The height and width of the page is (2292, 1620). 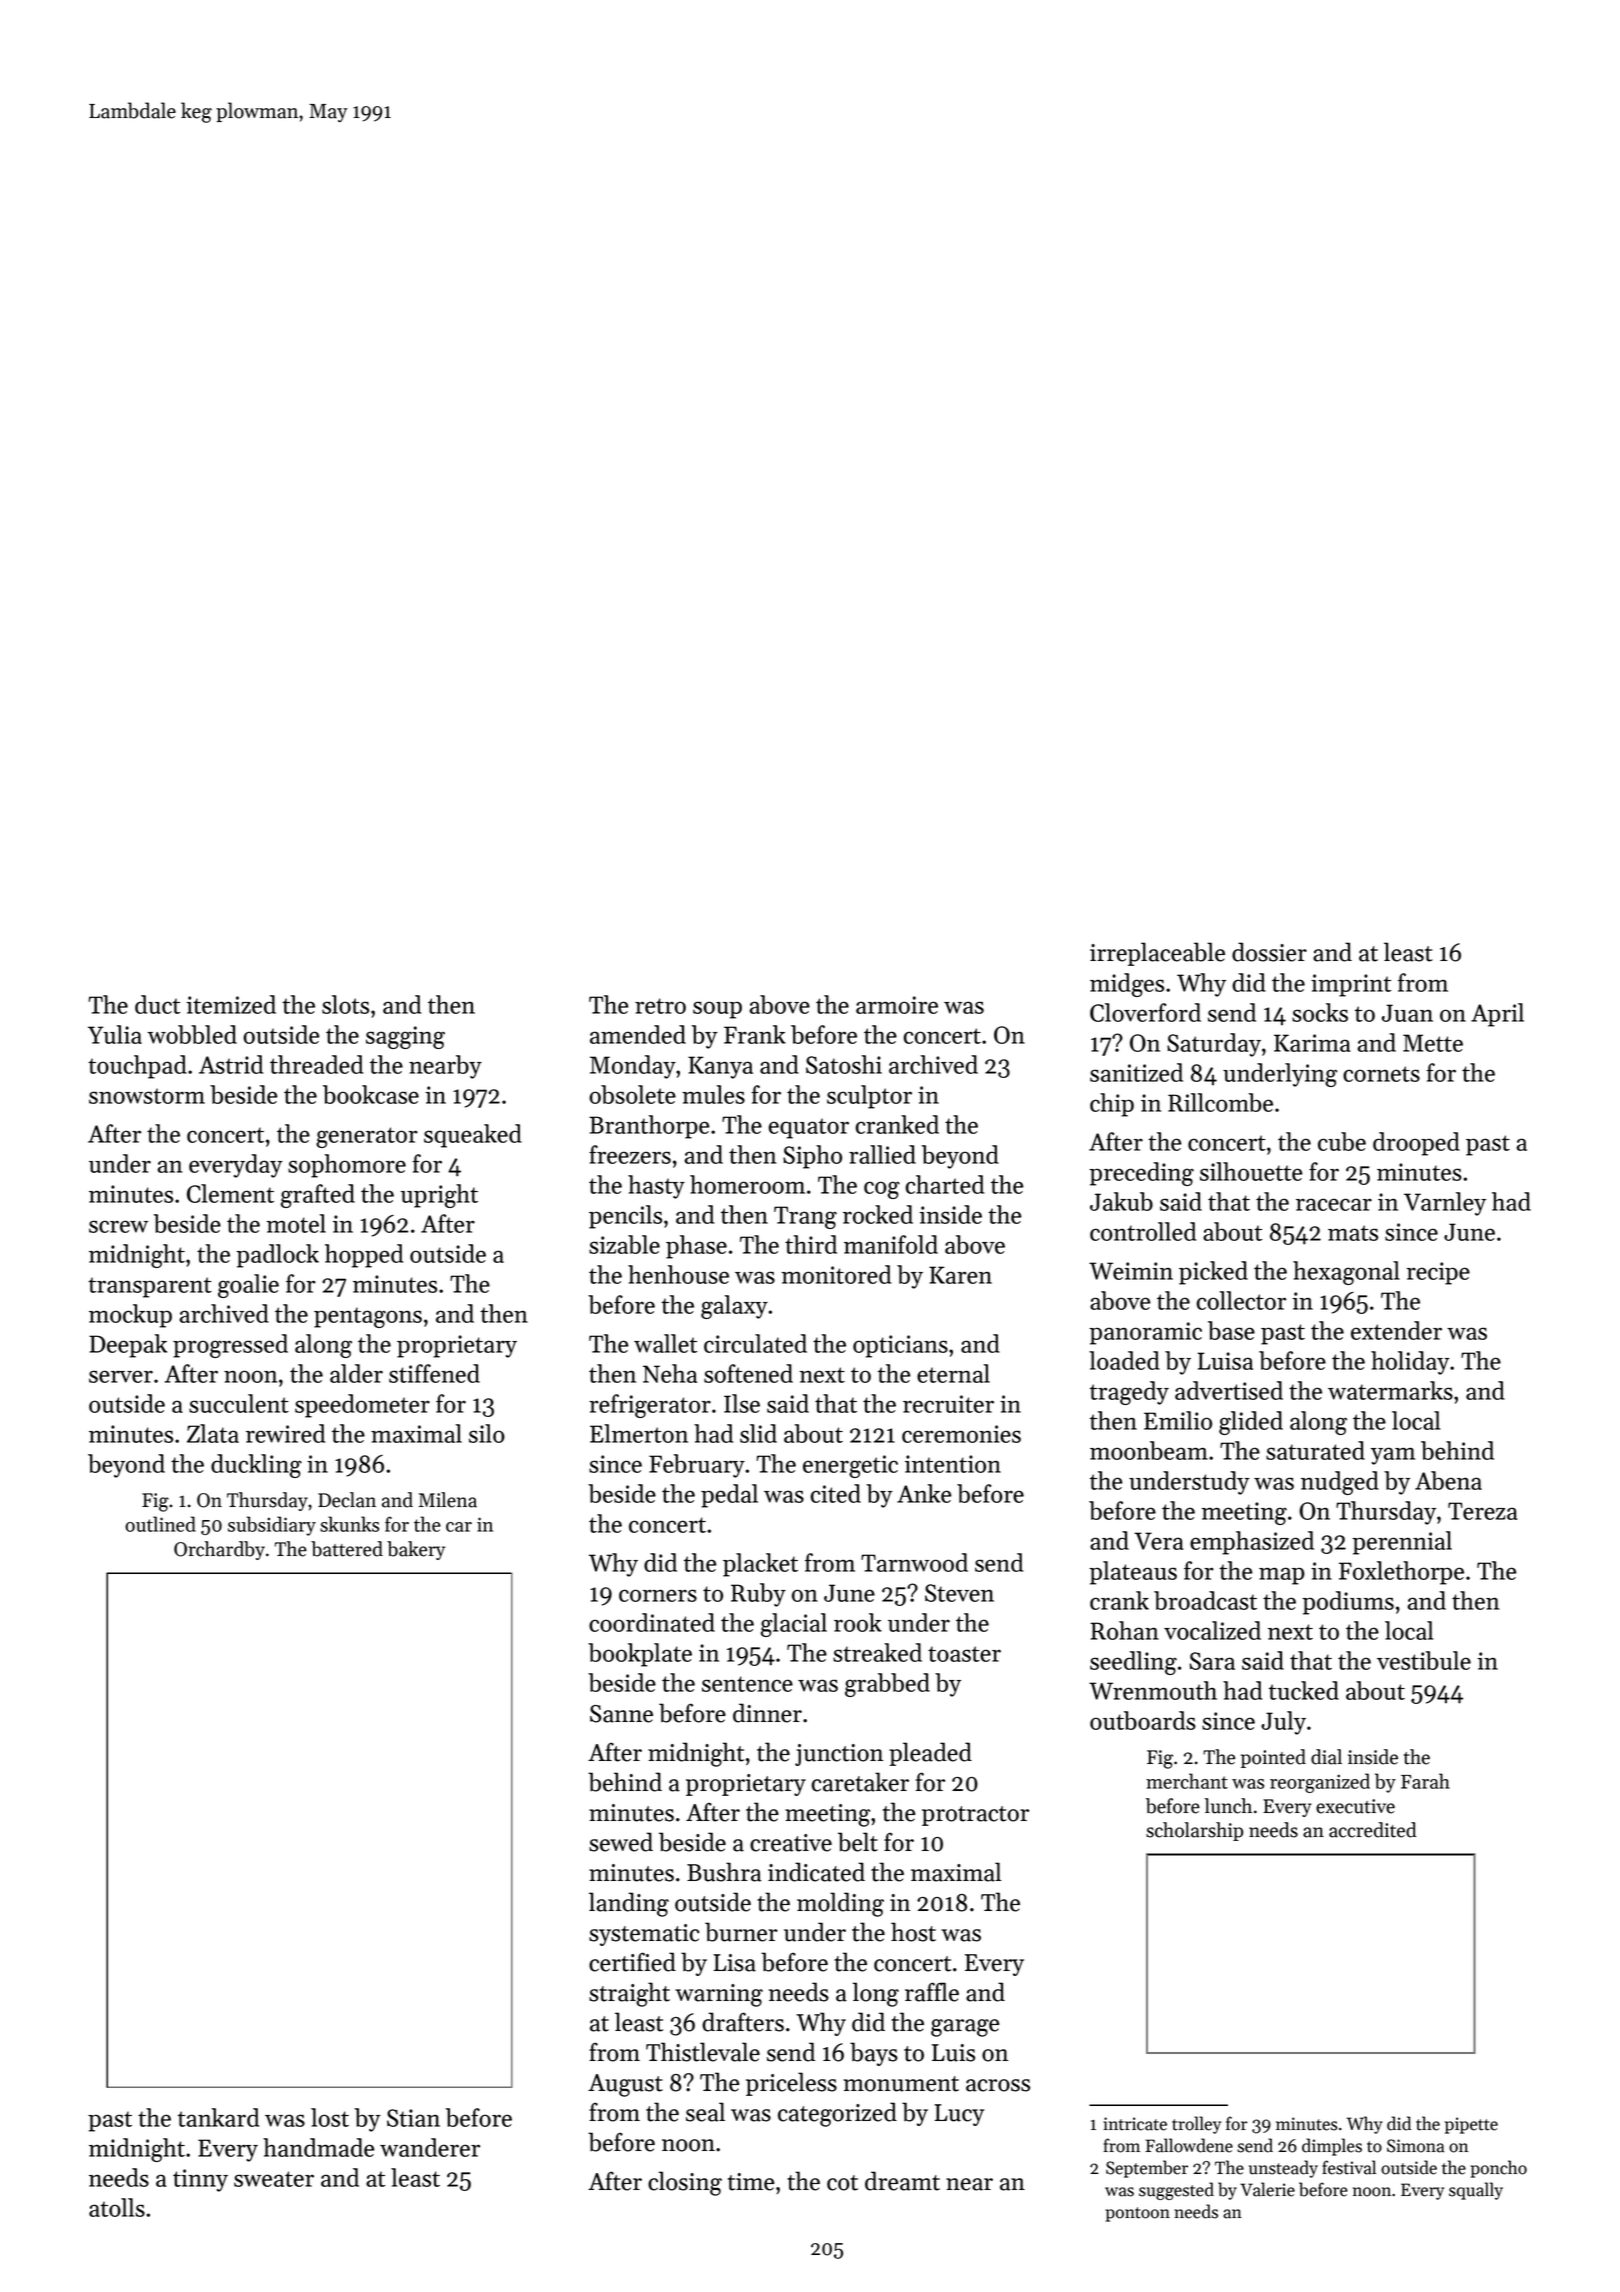 What do you see at coordinates (1351, 985) in the page?
I see `imprint` at bounding box center [1351, 985].
